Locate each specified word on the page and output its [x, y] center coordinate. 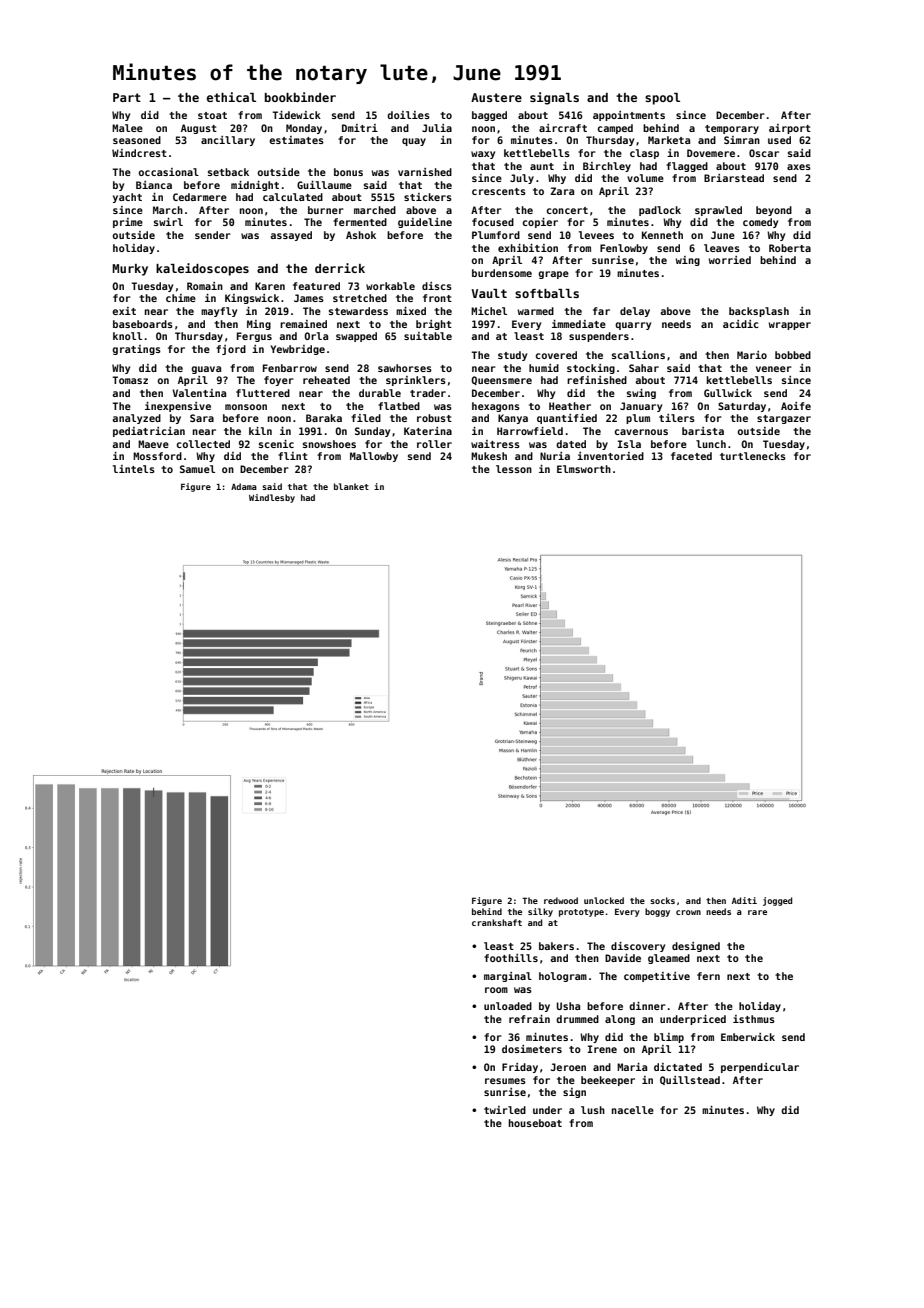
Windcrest [139, 153]
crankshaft [497, 922]
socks [662, 900]
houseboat [535, 1123]
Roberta [790, 248]
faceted [691, 456]
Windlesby [272, 498]
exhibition [528, 248]
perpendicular [760, 1068]
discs [437, 286]
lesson [514, 469]
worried [730, 260]
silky [540, 912]
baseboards [143, 324]
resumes [505, 1081]
